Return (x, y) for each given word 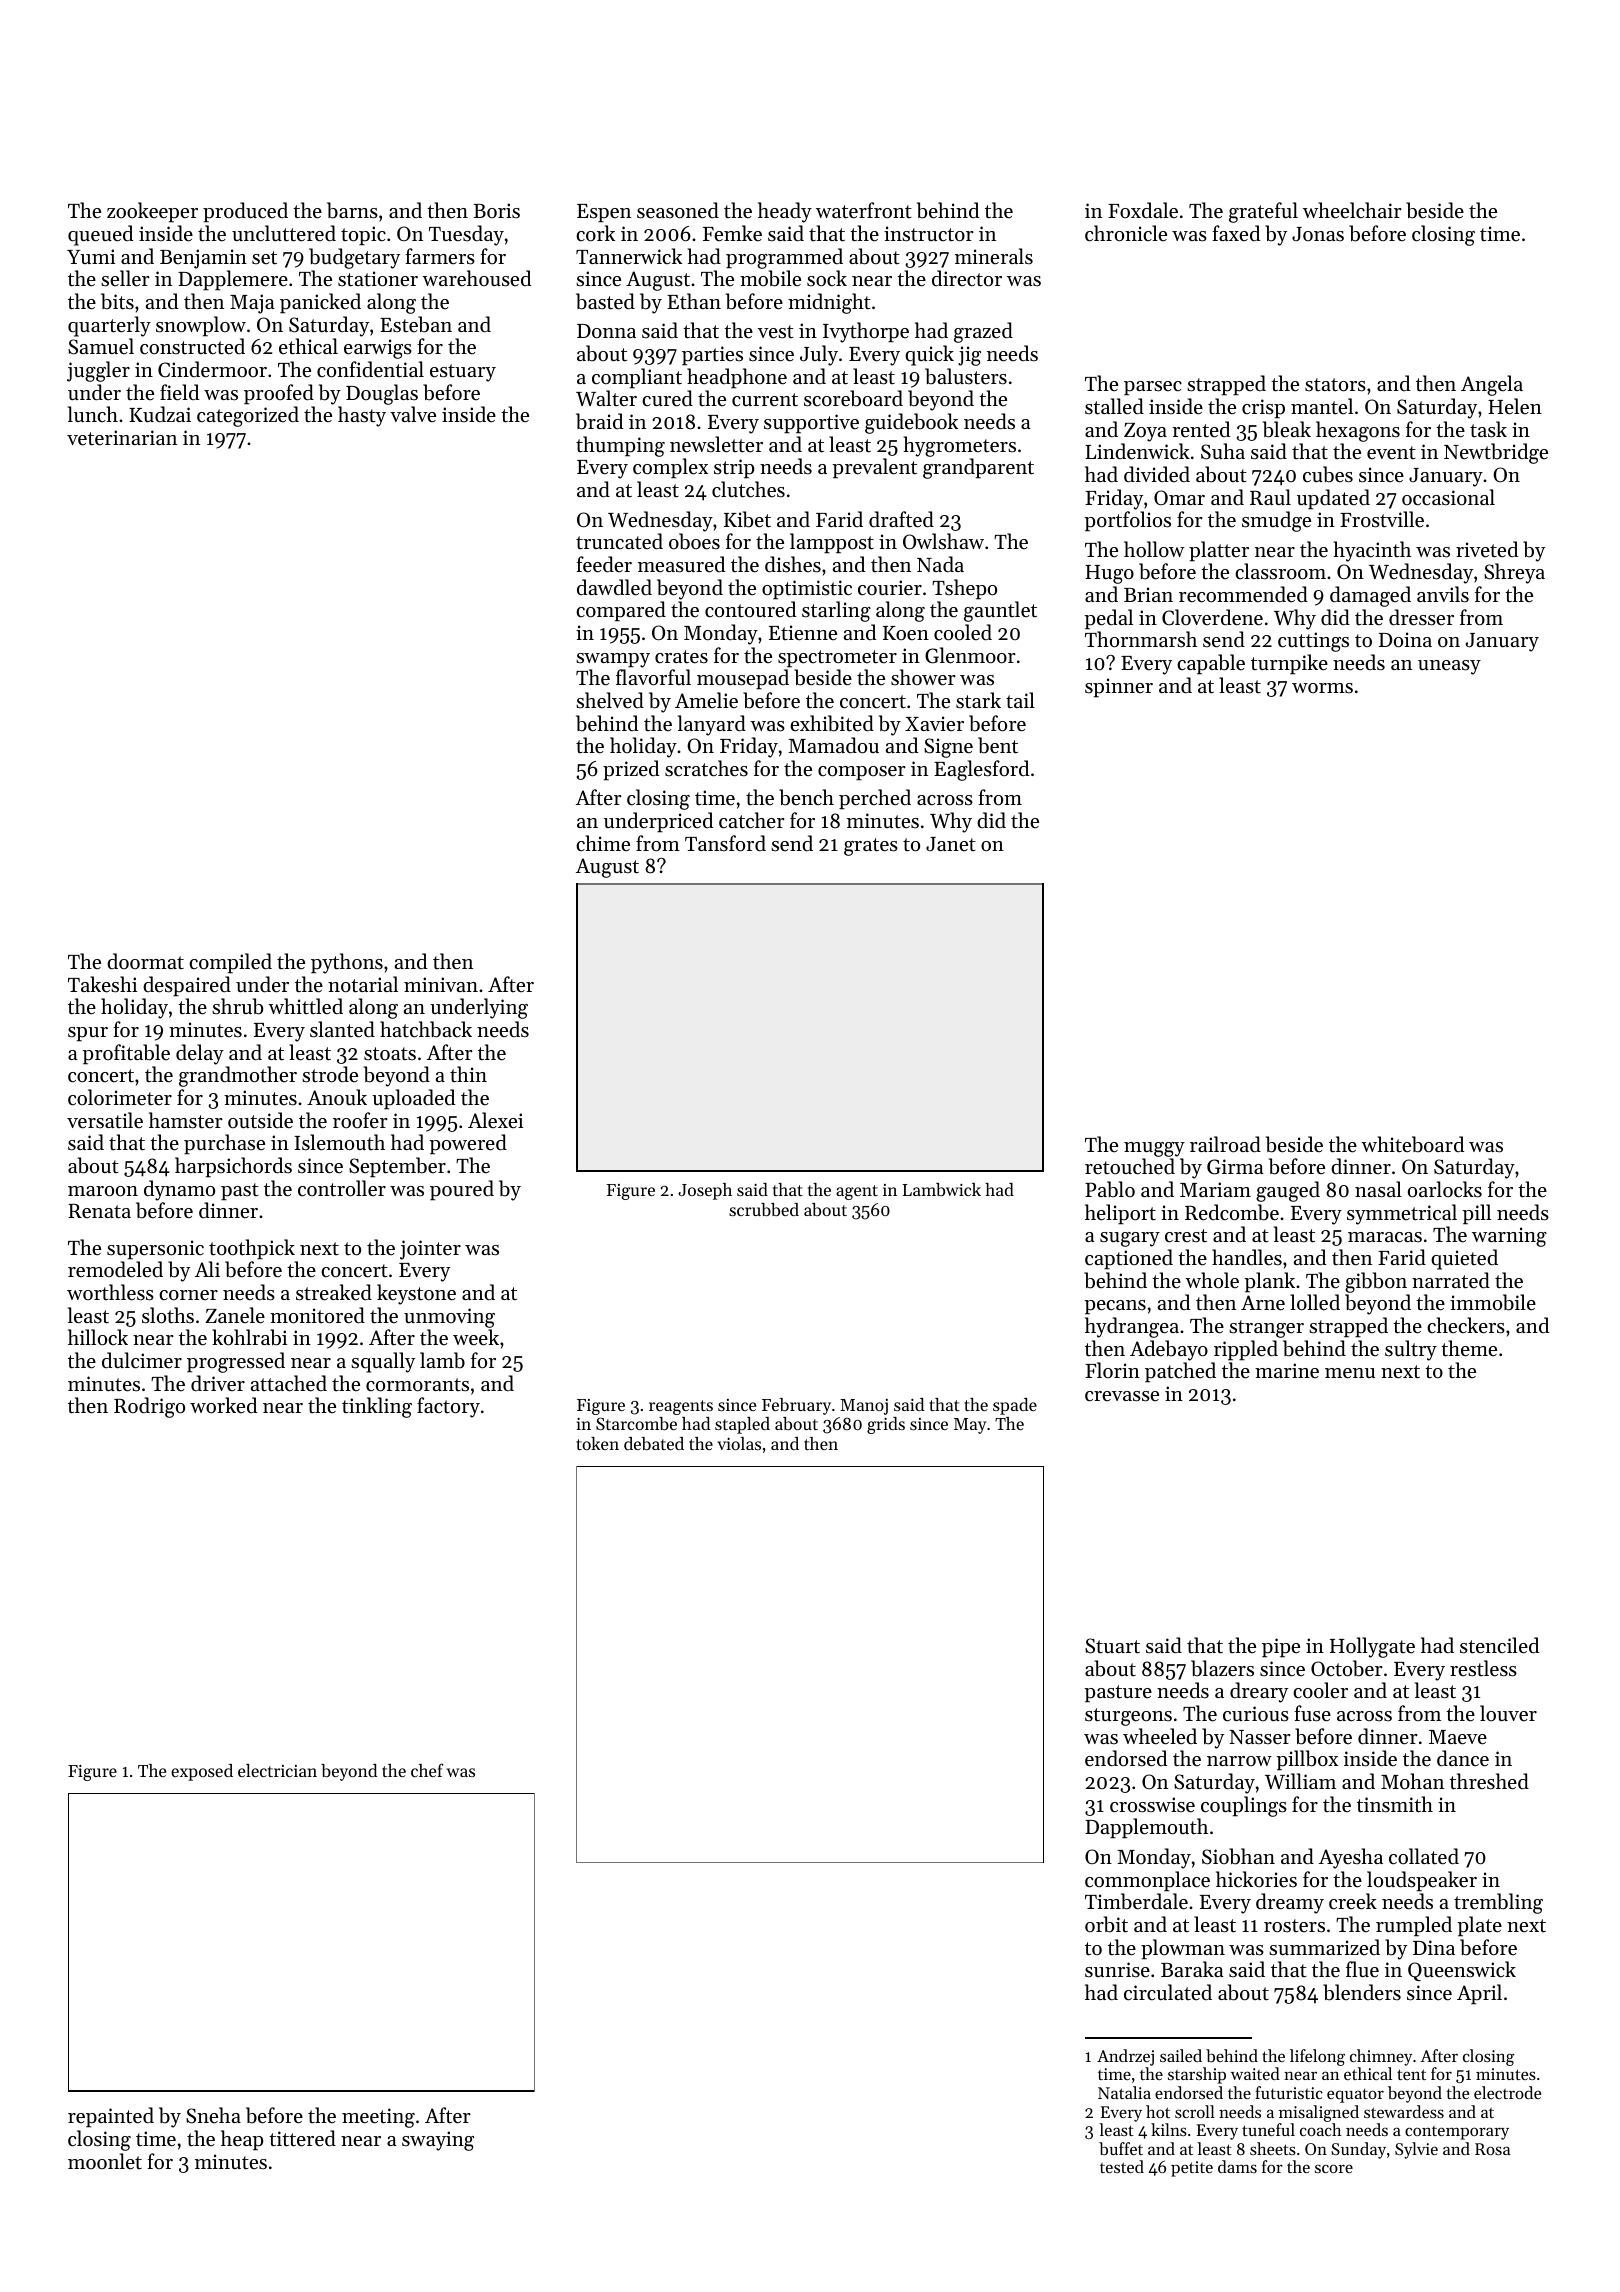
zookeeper (152, 212)
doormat (145, 961)
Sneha (213, 2115)
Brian (1148, 594)
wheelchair (1352, 210)
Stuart (1112, 1646)
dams (1237, 2166)
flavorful (653, 677)
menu (1350, 1373)
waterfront (864, 210)
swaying (438, 2141)
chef (427, 1770)
